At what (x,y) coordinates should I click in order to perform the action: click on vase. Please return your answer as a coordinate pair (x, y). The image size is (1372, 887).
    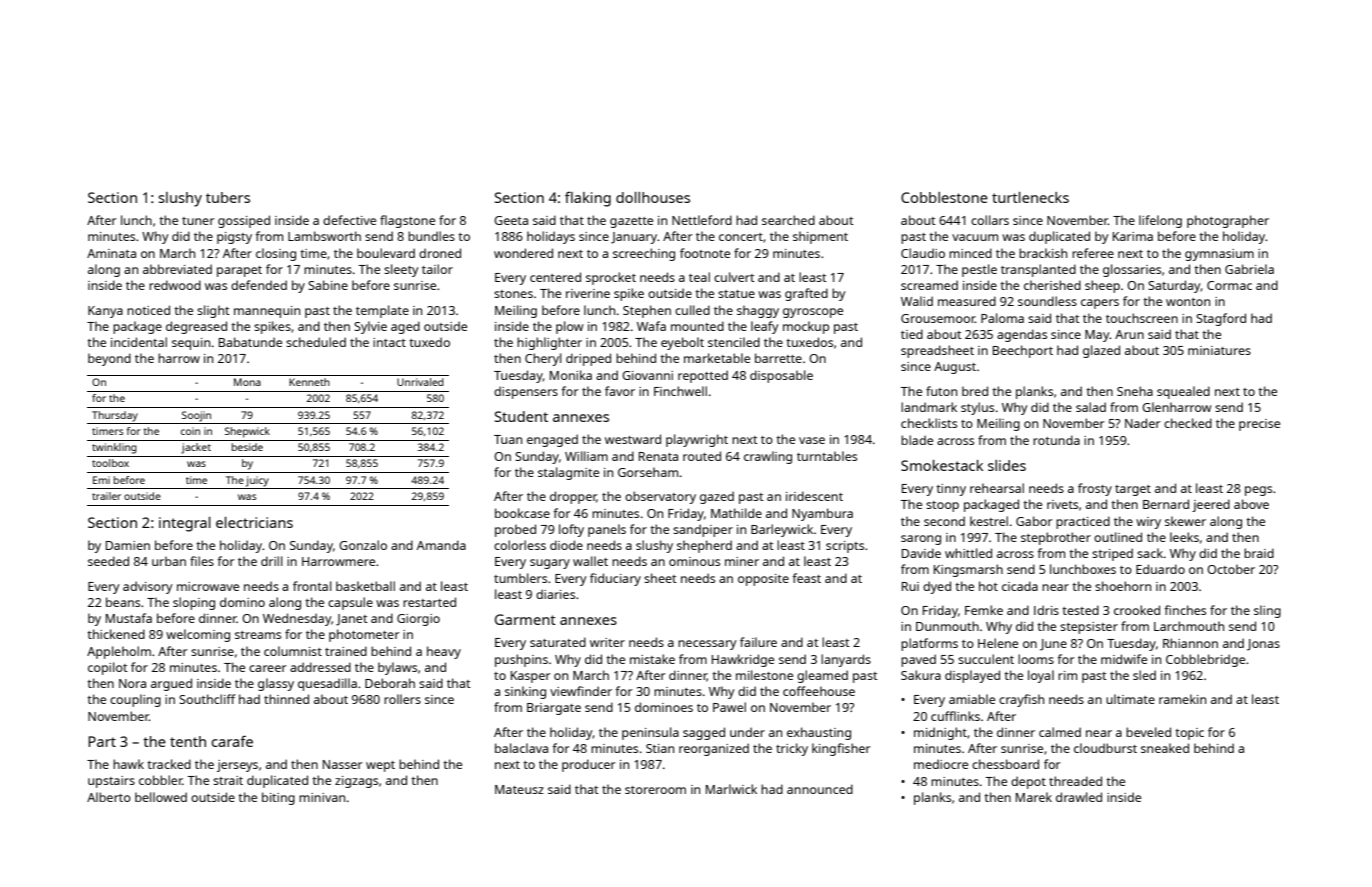
    Looking at the image, I should click on (812, 440).
